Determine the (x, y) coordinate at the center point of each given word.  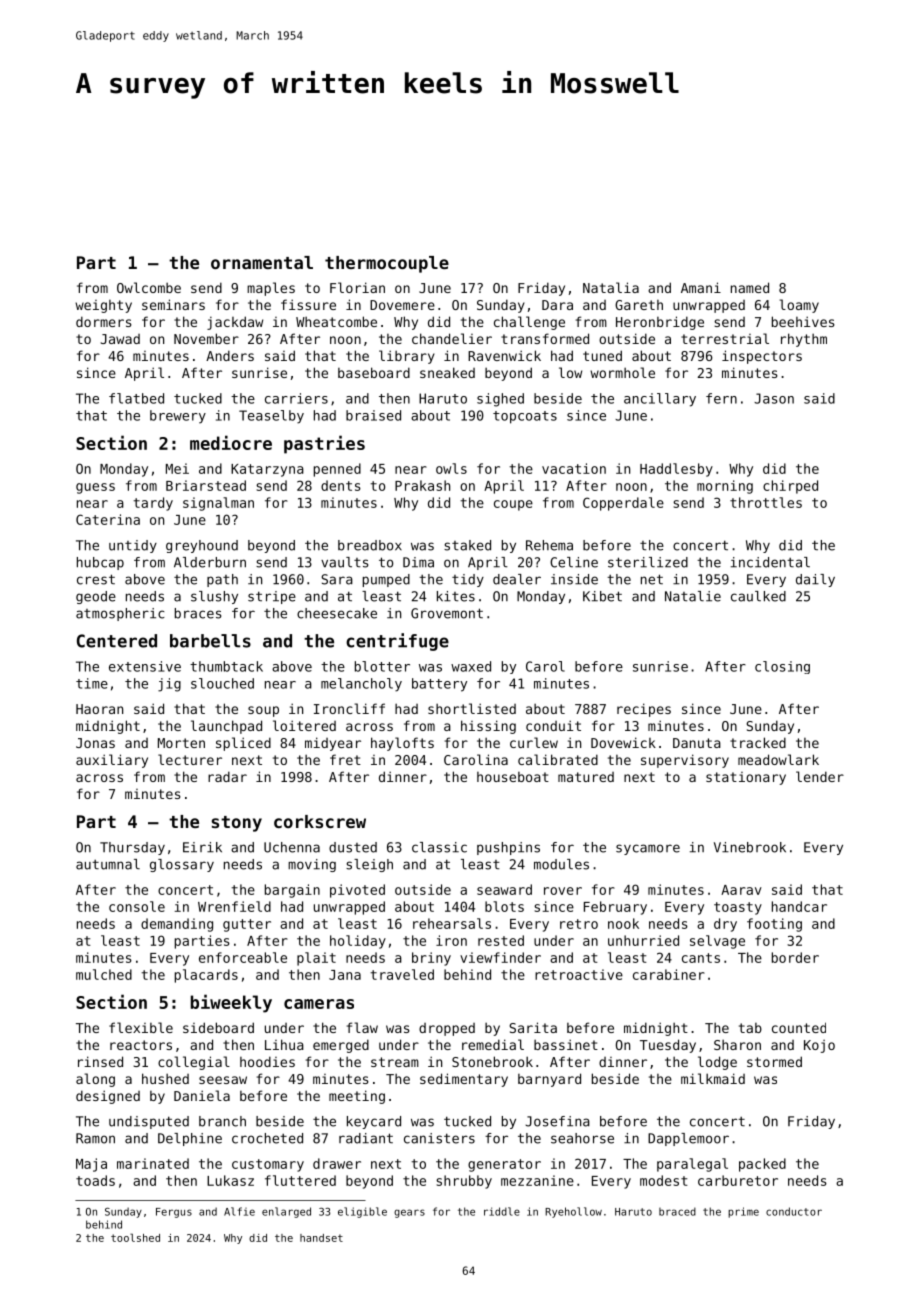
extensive (145, 666)
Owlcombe (149, 287)
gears (409, 1213)
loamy (799, 306)
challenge (529, 323)
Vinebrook (750, 847)
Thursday (132, 848)
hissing (488, 727)
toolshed (135, 1237)
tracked (758, 742)
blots (504, 906)
